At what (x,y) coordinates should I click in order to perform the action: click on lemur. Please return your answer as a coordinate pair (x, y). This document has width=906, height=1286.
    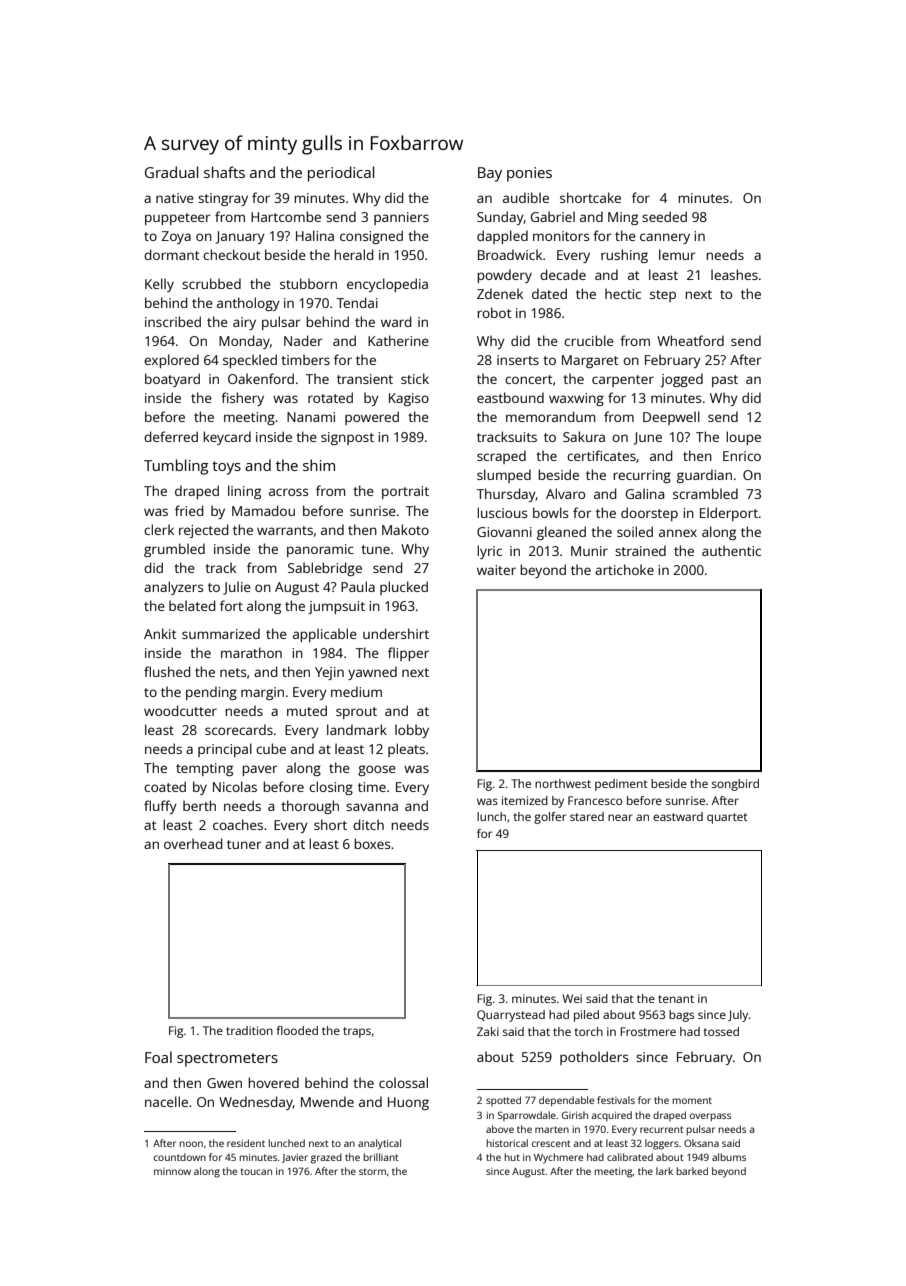
    Looking at the image, I should click on (677, 254).
